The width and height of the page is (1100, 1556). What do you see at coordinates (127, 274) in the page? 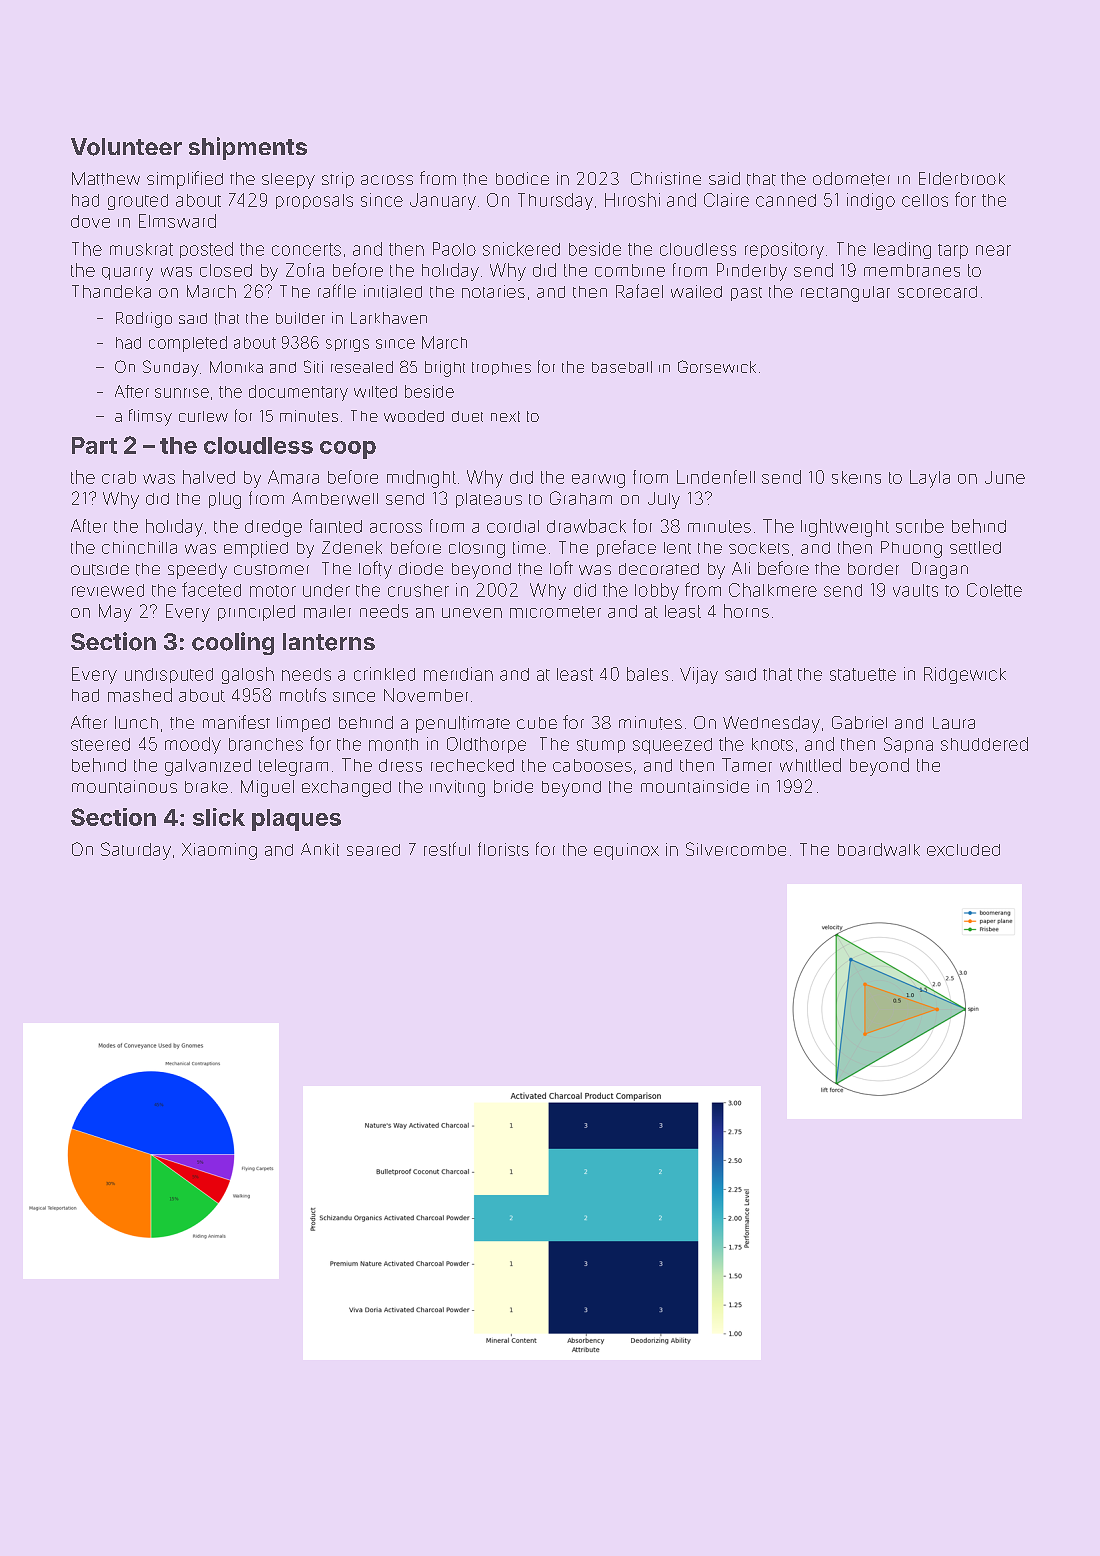
I see `quarry` at bounding box center [127, 274].
